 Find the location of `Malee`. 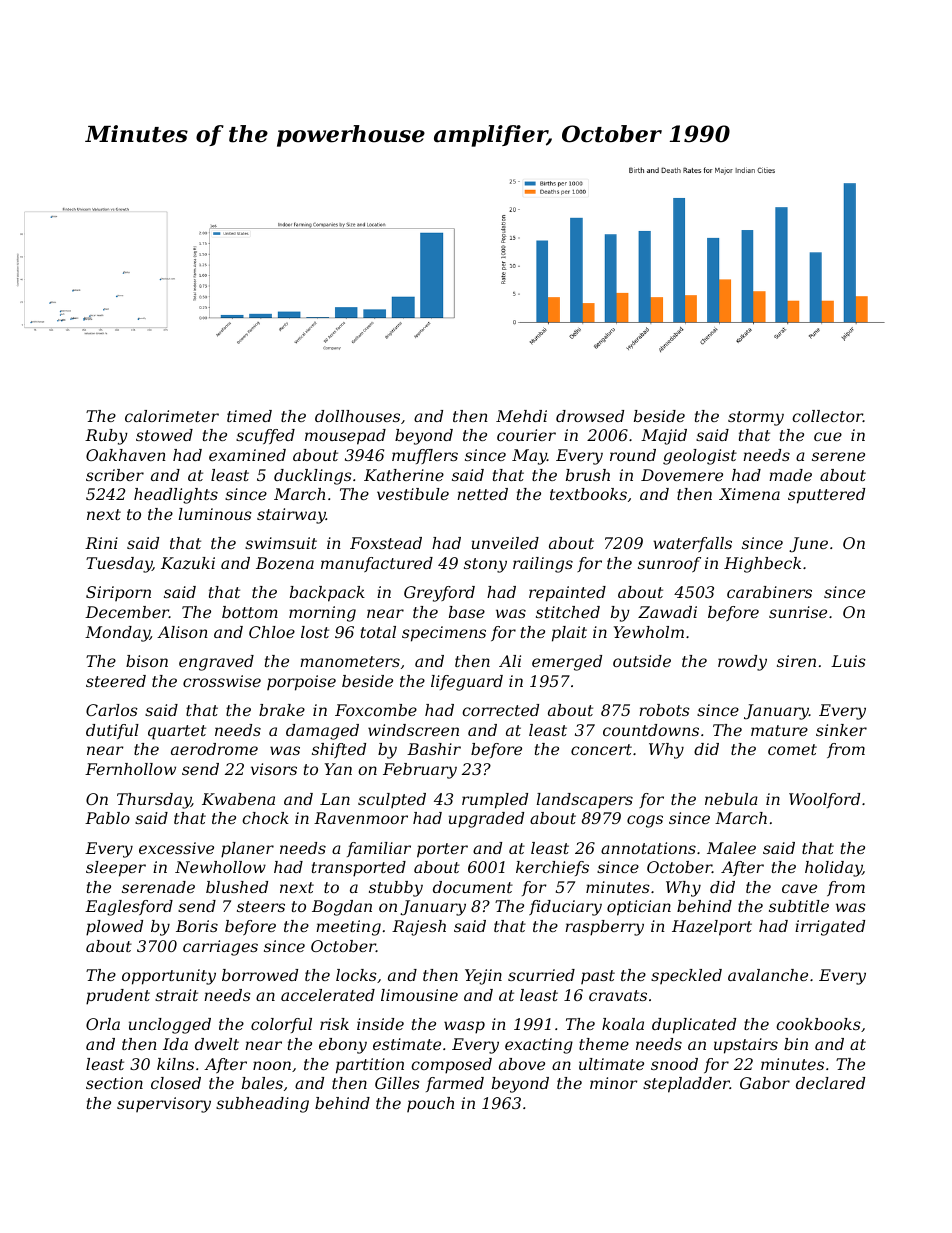

Malee is located at coordinates (731, 848).
